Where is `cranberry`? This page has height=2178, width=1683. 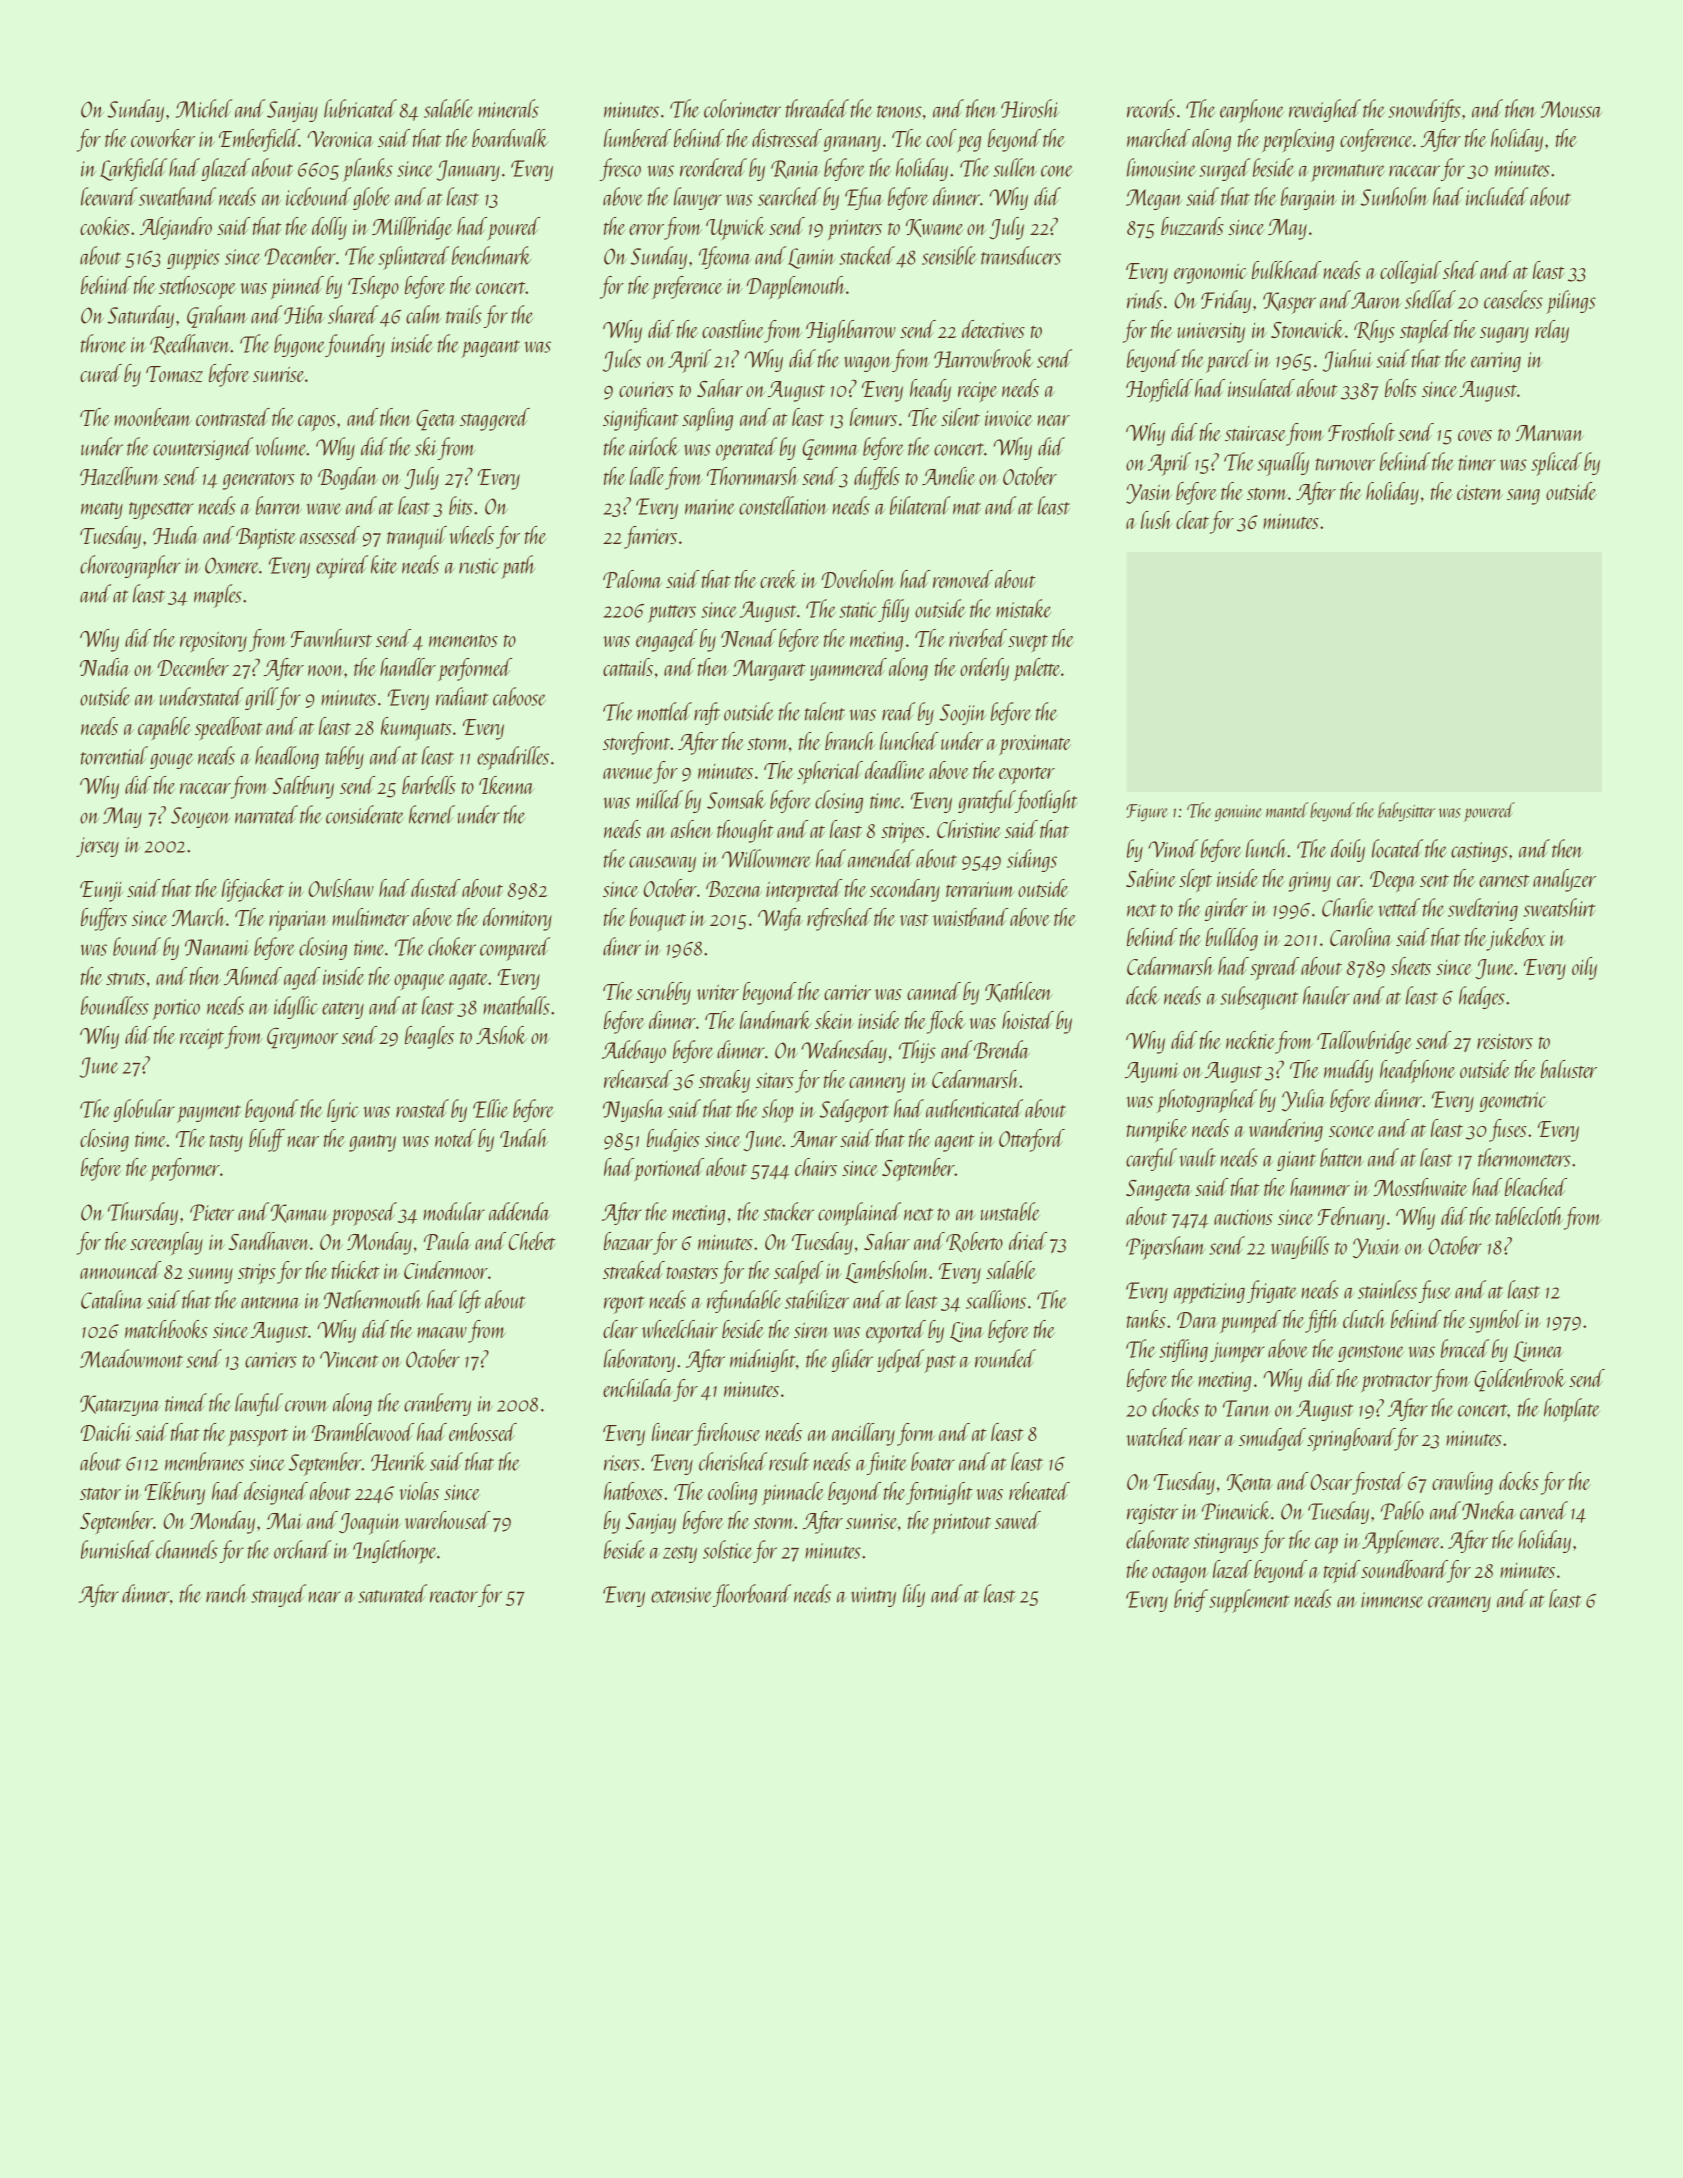 cranberry is located at coordinates (437, 1404).
